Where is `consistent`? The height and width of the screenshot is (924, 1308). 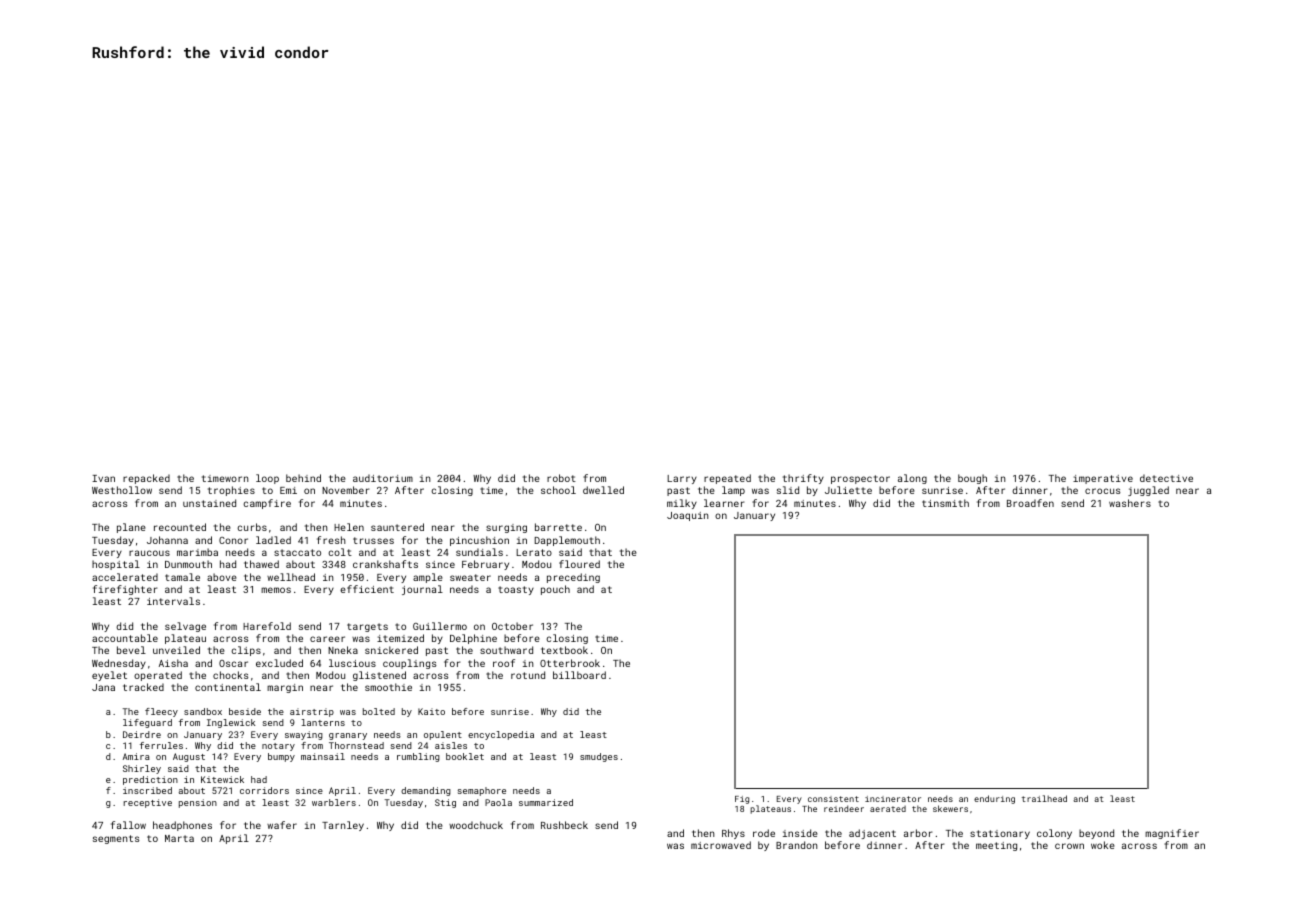
consistent is located at coordinates (833, 799).
